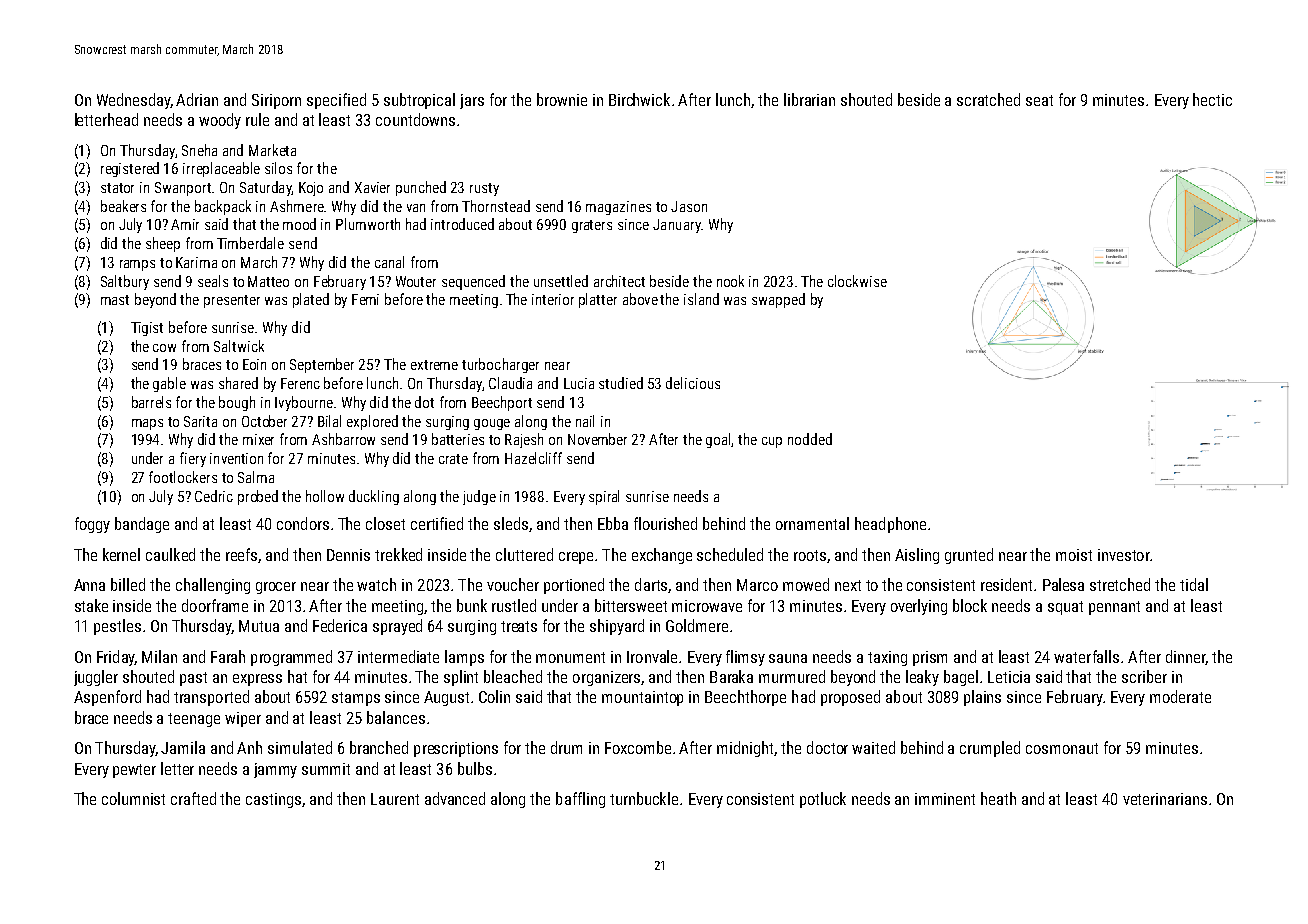 The height and width of the screenshot is (924, 1308). I want to click on hectic, so click(1212, 99).
